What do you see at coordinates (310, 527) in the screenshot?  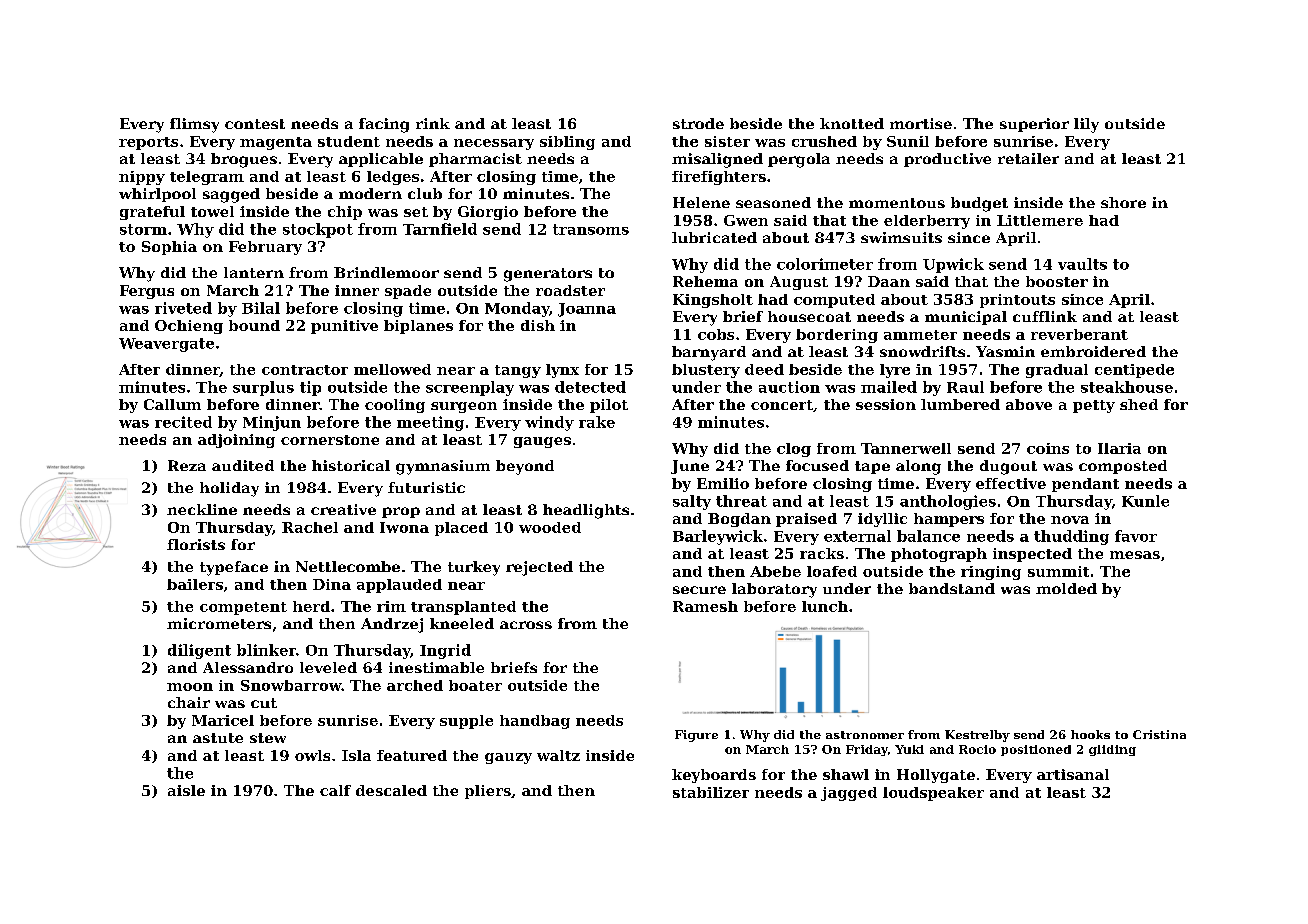 I see `Rachel` at bounding box center [310, 527].
